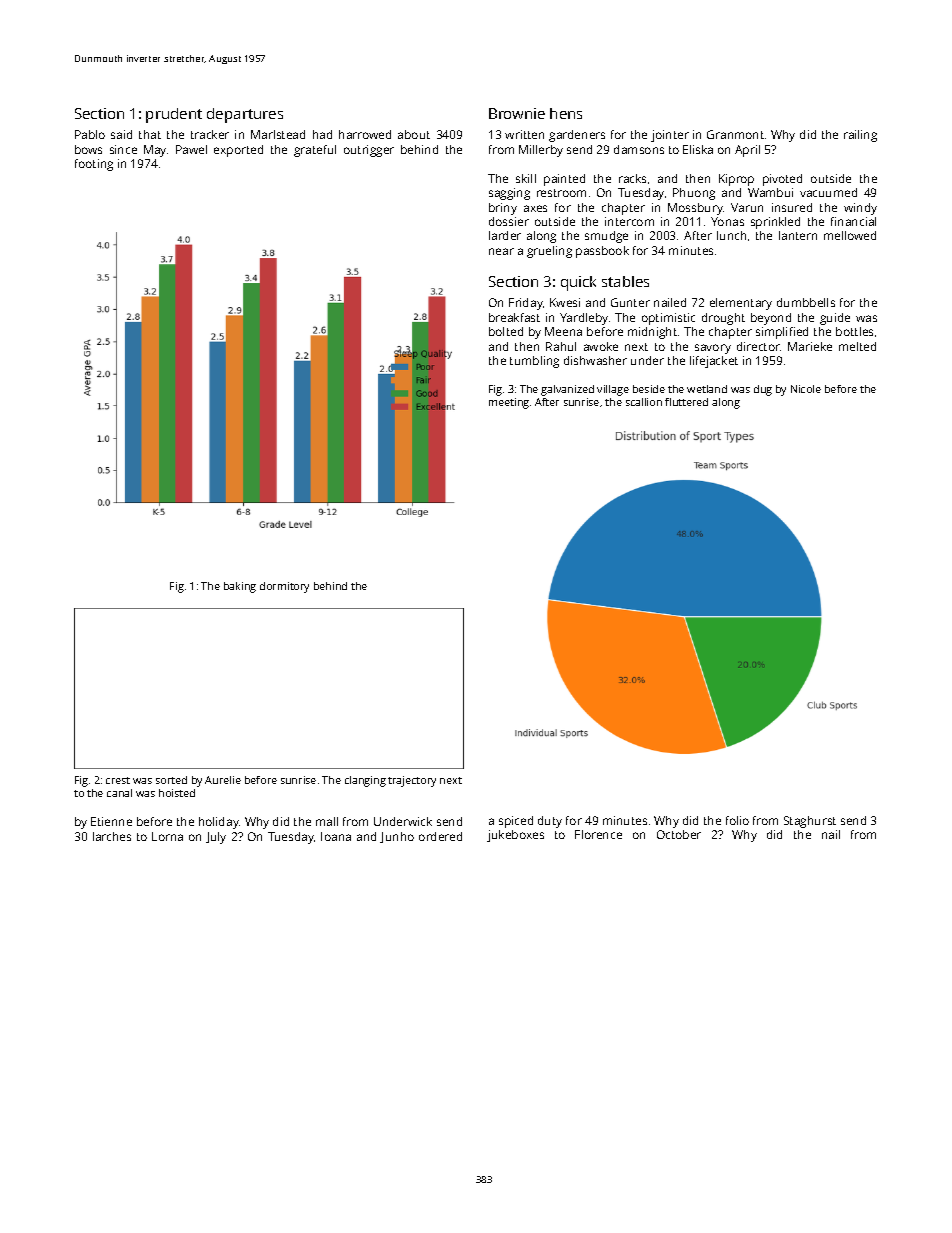  What do you see at coordinates (174, 115) in the document?
I see `prudent` at bounding box center [174, 115].
